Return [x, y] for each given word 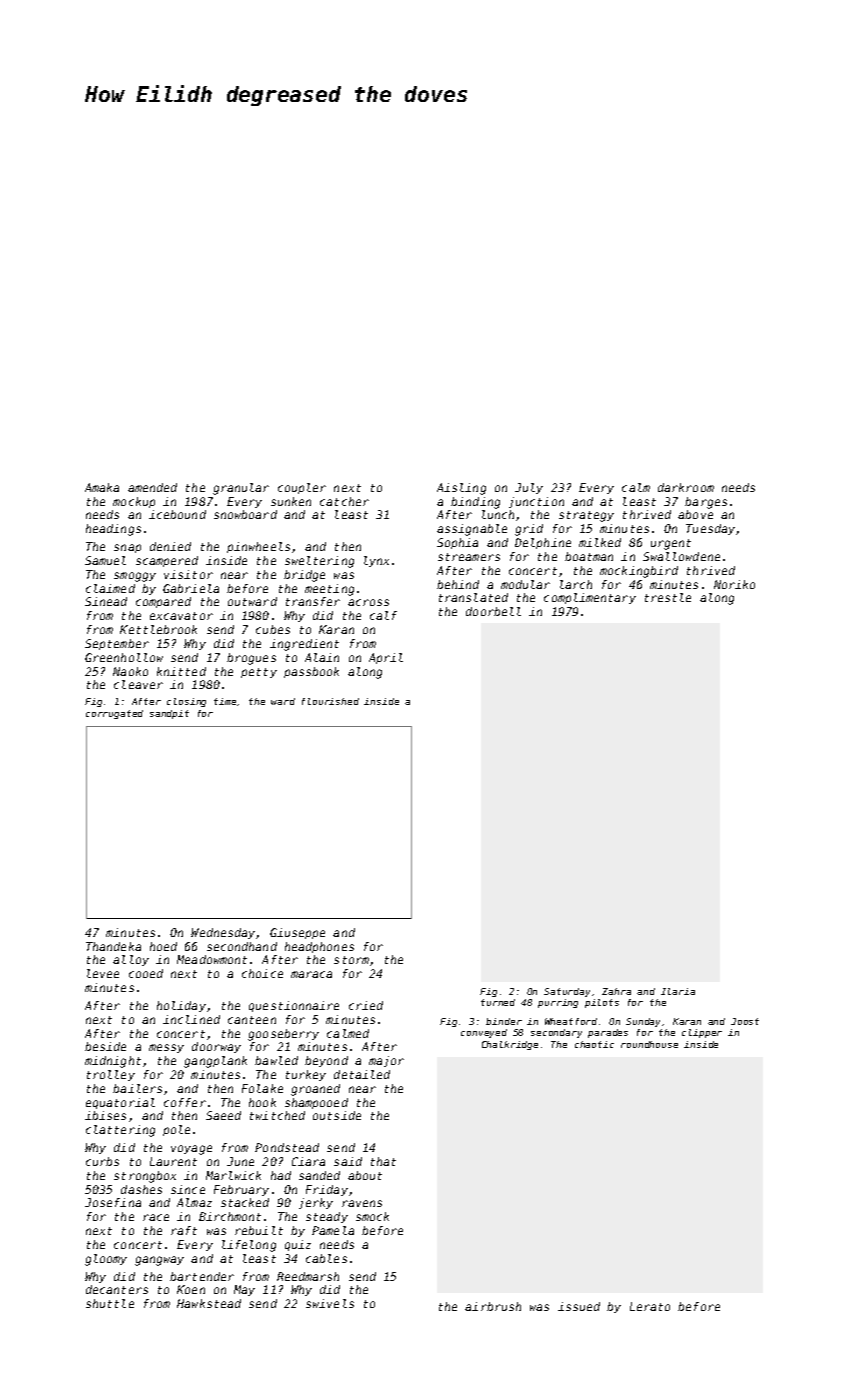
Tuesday [710, 529]
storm [351, 960]
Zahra [616, 991]
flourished [330, 701]
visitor [188, 574]
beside [105, 1046]
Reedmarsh [308, 1276]
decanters [117, 1289]
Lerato [650, 1306]
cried [366, 1005]
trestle [668, 597]
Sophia [457, 543]
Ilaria [678, 991]
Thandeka [113, 946]
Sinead [106, 601]
